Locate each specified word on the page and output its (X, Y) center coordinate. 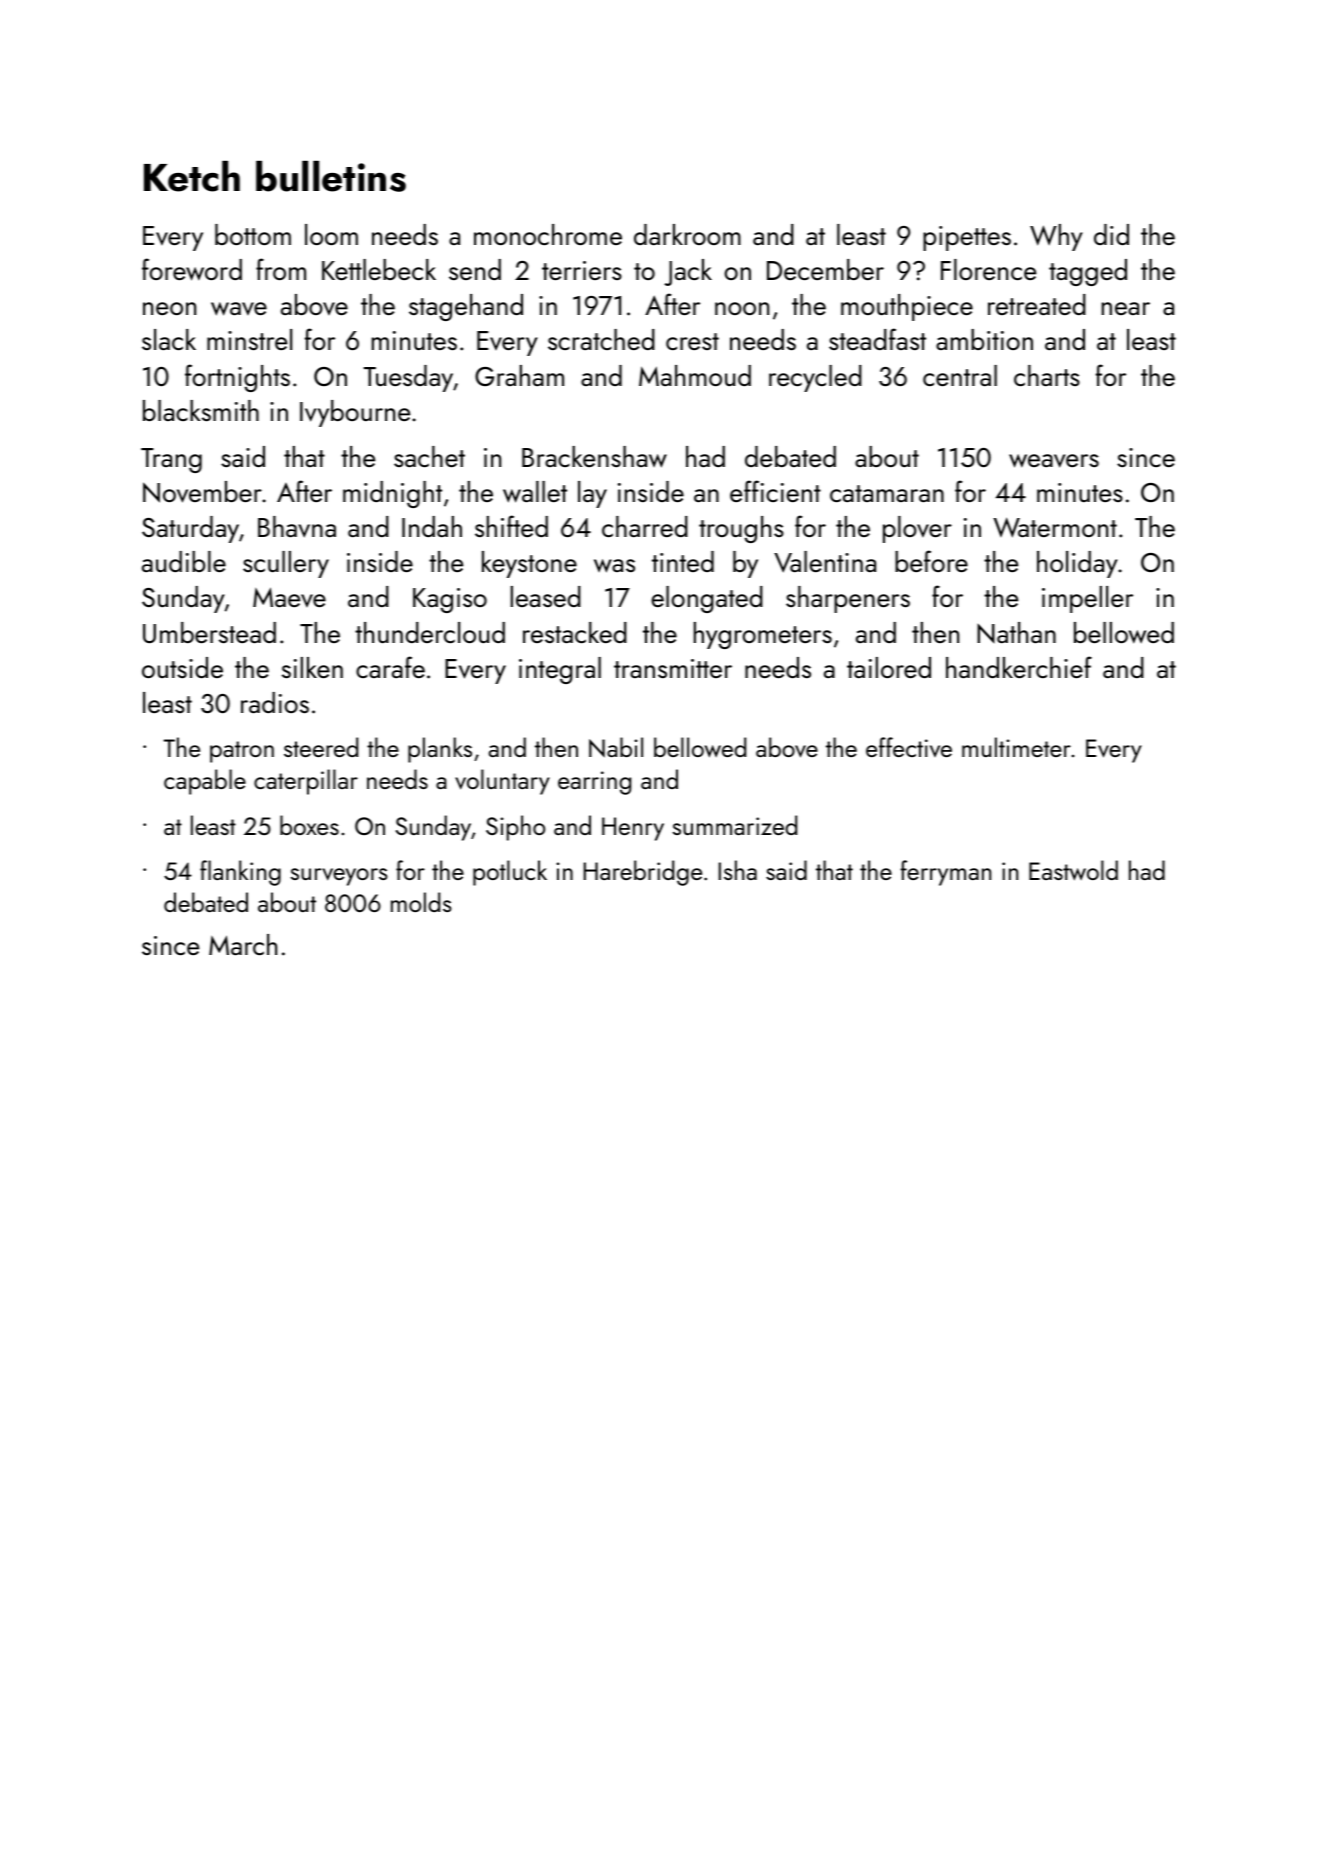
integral (560, 670)
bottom (253, 234)
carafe (390, 667)
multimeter (1016, 747)
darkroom (687, 234)
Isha (737, 870)
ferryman (945, 873)
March (243, 944)
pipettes (967, 238)
